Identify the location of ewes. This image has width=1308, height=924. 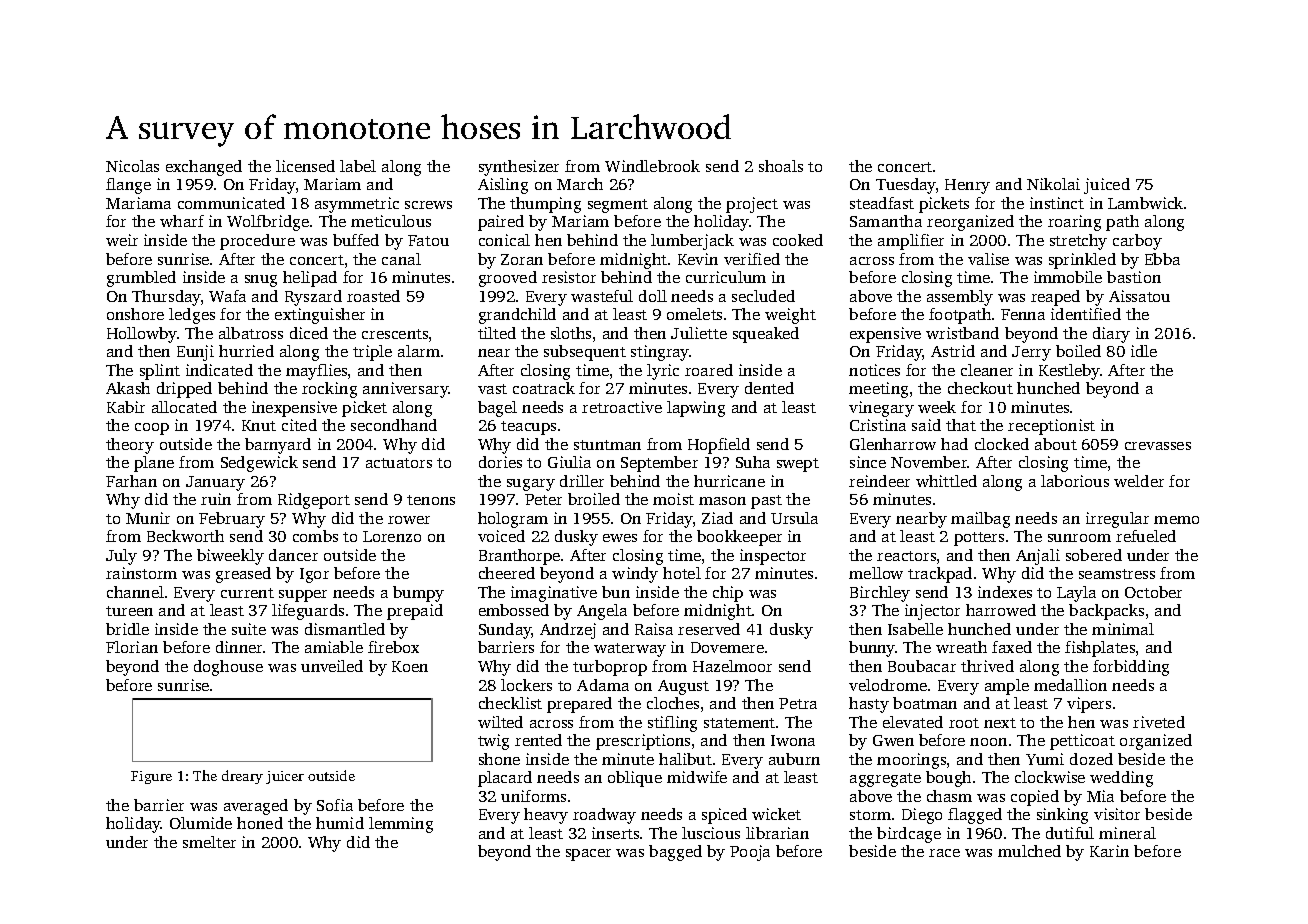
(620, 538).
